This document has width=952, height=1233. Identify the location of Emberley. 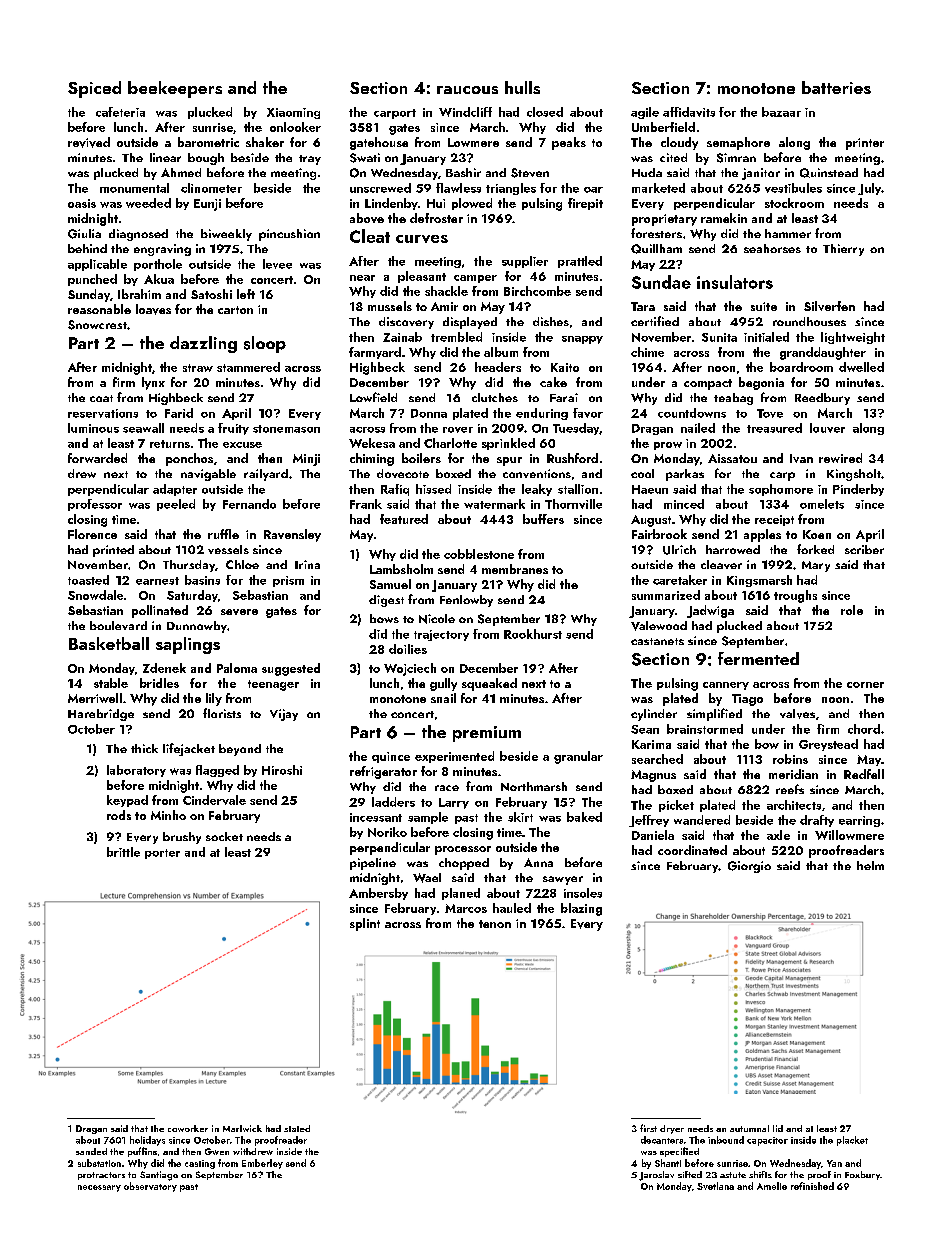
(262, 1164).
